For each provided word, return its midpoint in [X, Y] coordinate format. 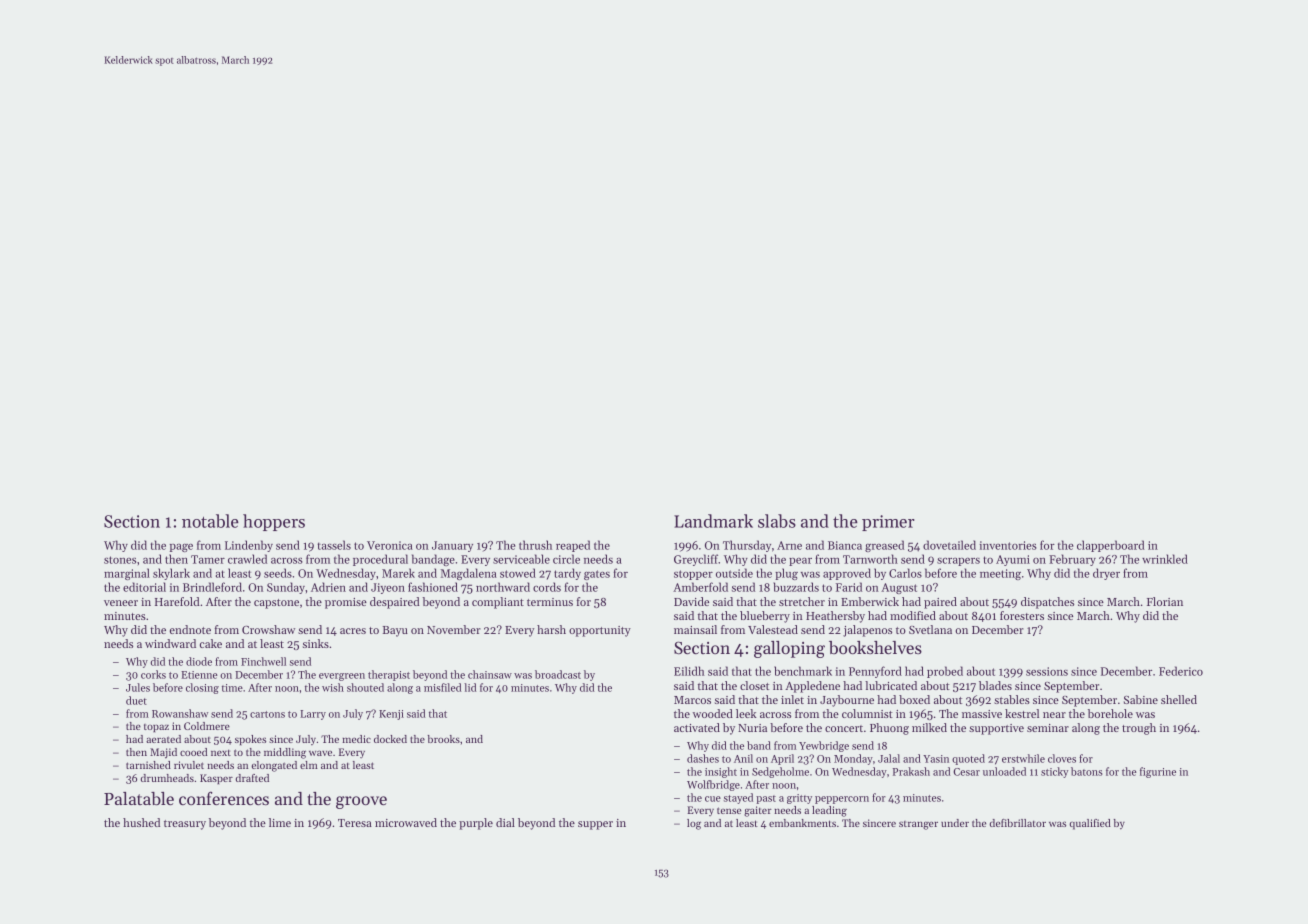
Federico [1181, 671]
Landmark [713, 521]
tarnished [148, 765]
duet [136, 700]
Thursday [747, 546]
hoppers [274, 522]
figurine [1158, 772]
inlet [792, 699]
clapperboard [1111, 546]
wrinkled [1165, 559]
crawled [247, 559]
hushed [141, 822]
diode [199, 661]
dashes [703, 758]
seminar [1048, 728]
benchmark [803, 671]
